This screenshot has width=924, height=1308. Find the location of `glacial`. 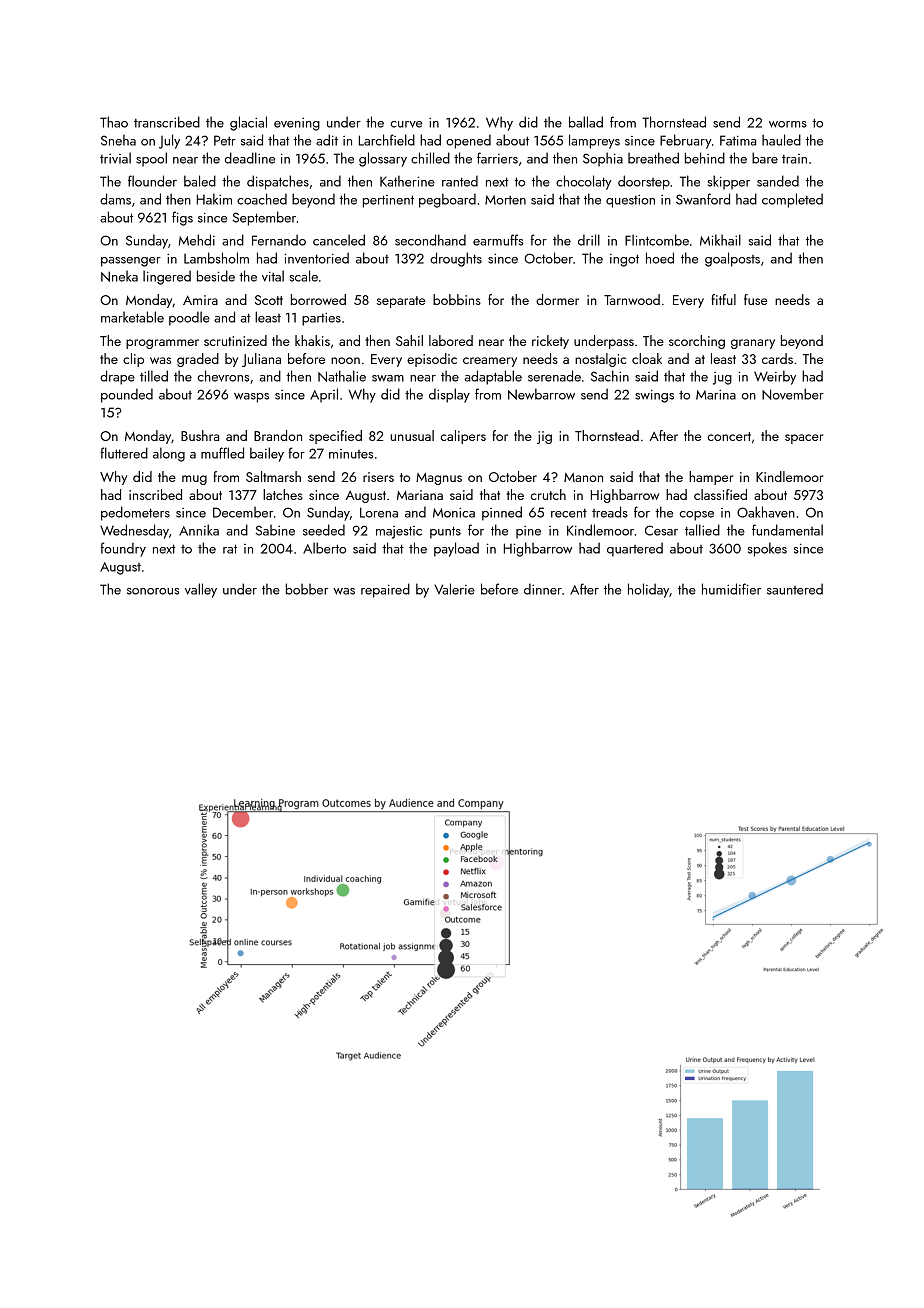

glacial is located at coordinates (248, 123).
